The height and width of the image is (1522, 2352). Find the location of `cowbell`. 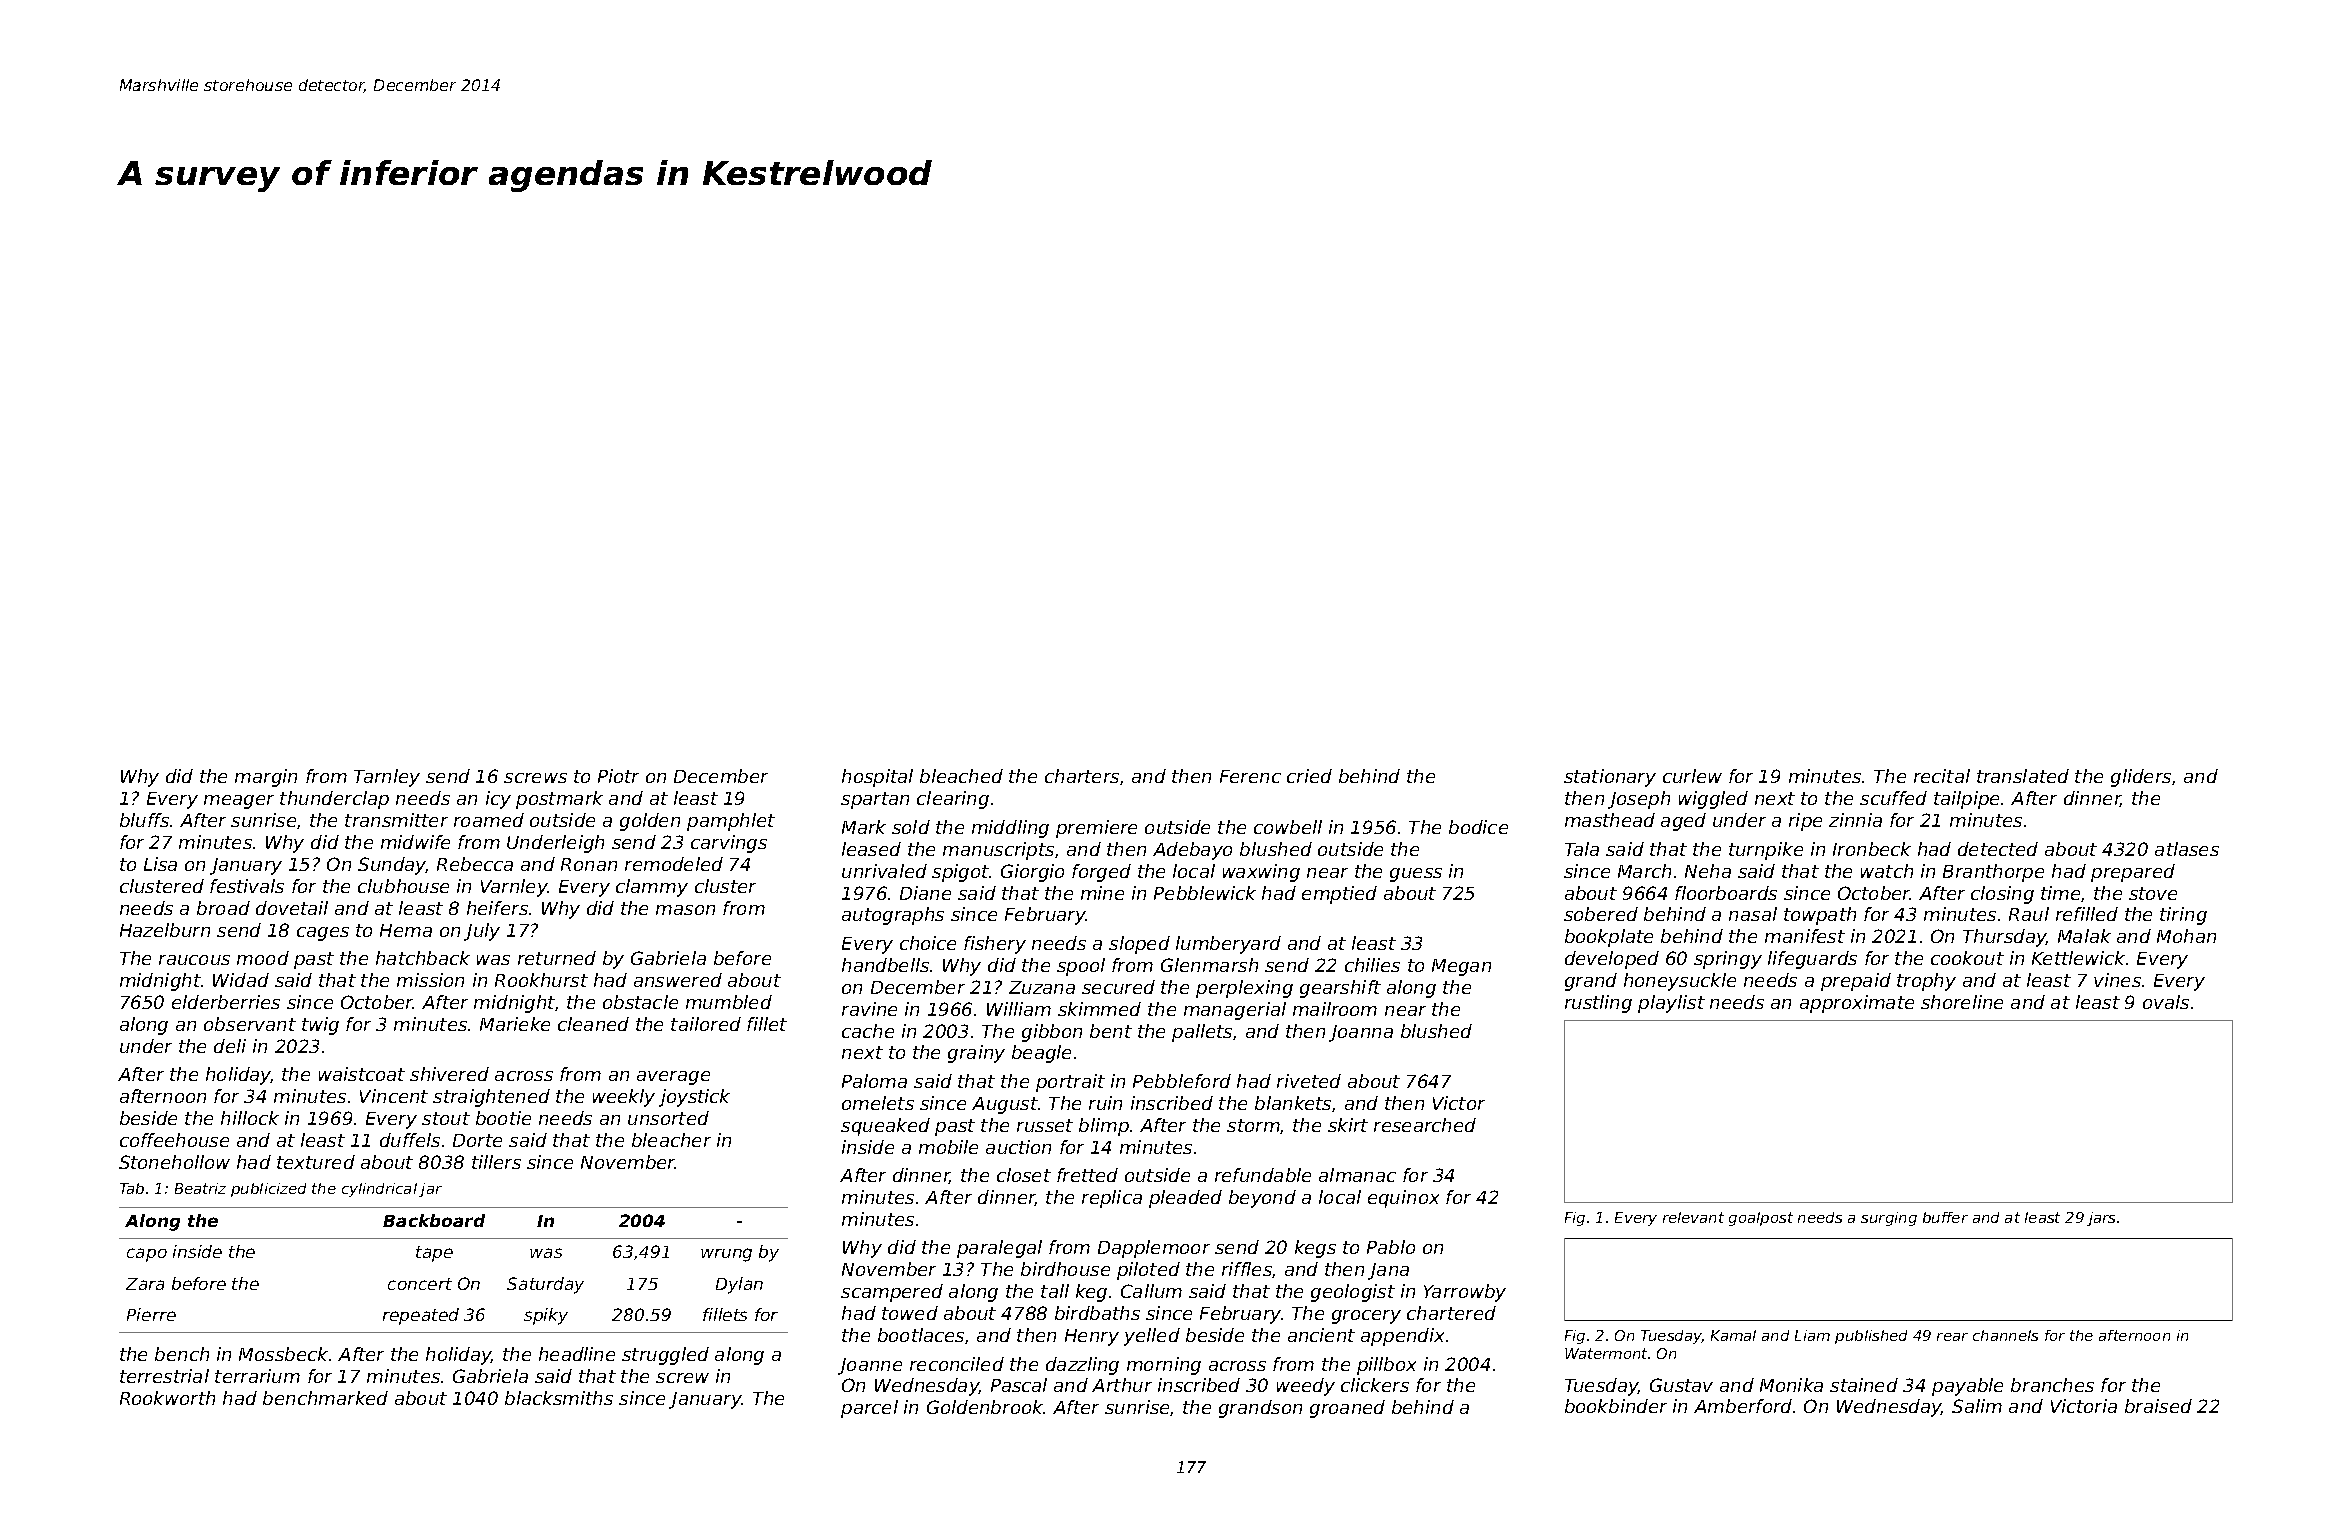

cowbell is located at coordinates (1288, 827).
